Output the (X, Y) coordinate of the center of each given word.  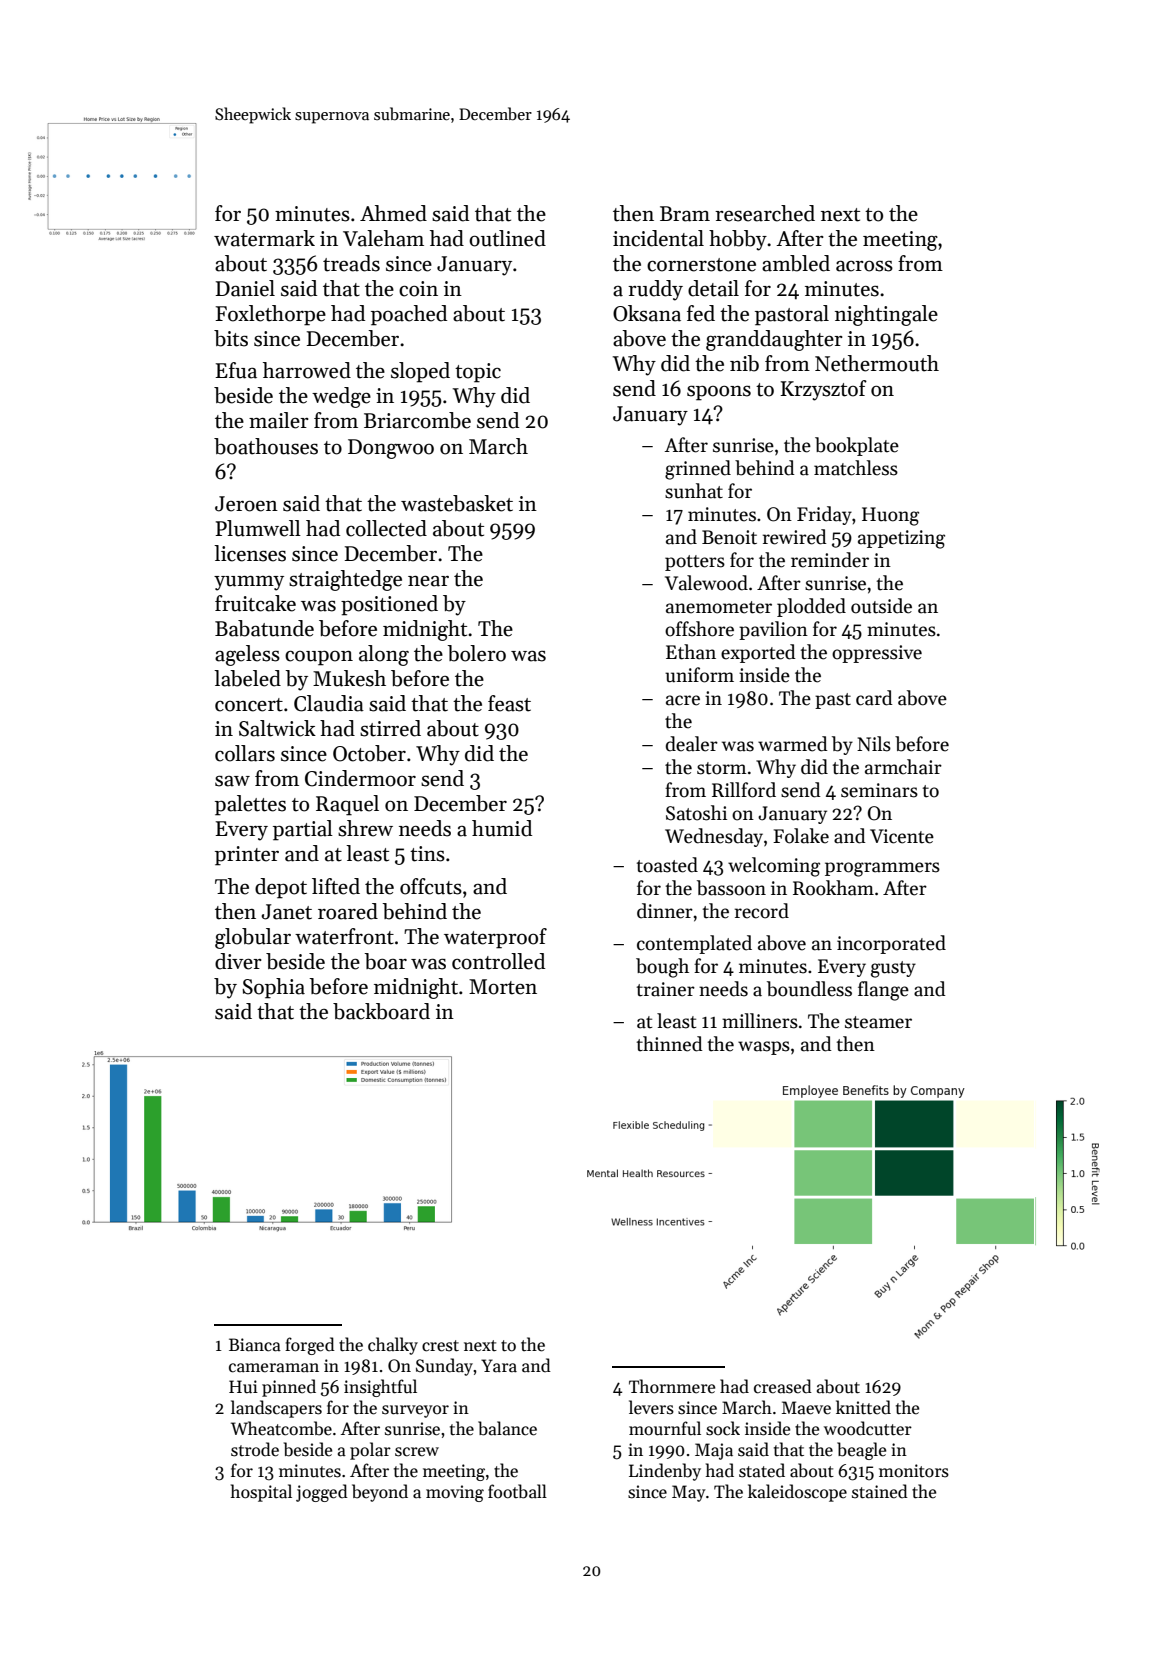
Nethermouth (877, 363)
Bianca (255, 1345)
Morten (503, 987)
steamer (878, 1022)
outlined (507, 238)
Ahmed (393, 213)
